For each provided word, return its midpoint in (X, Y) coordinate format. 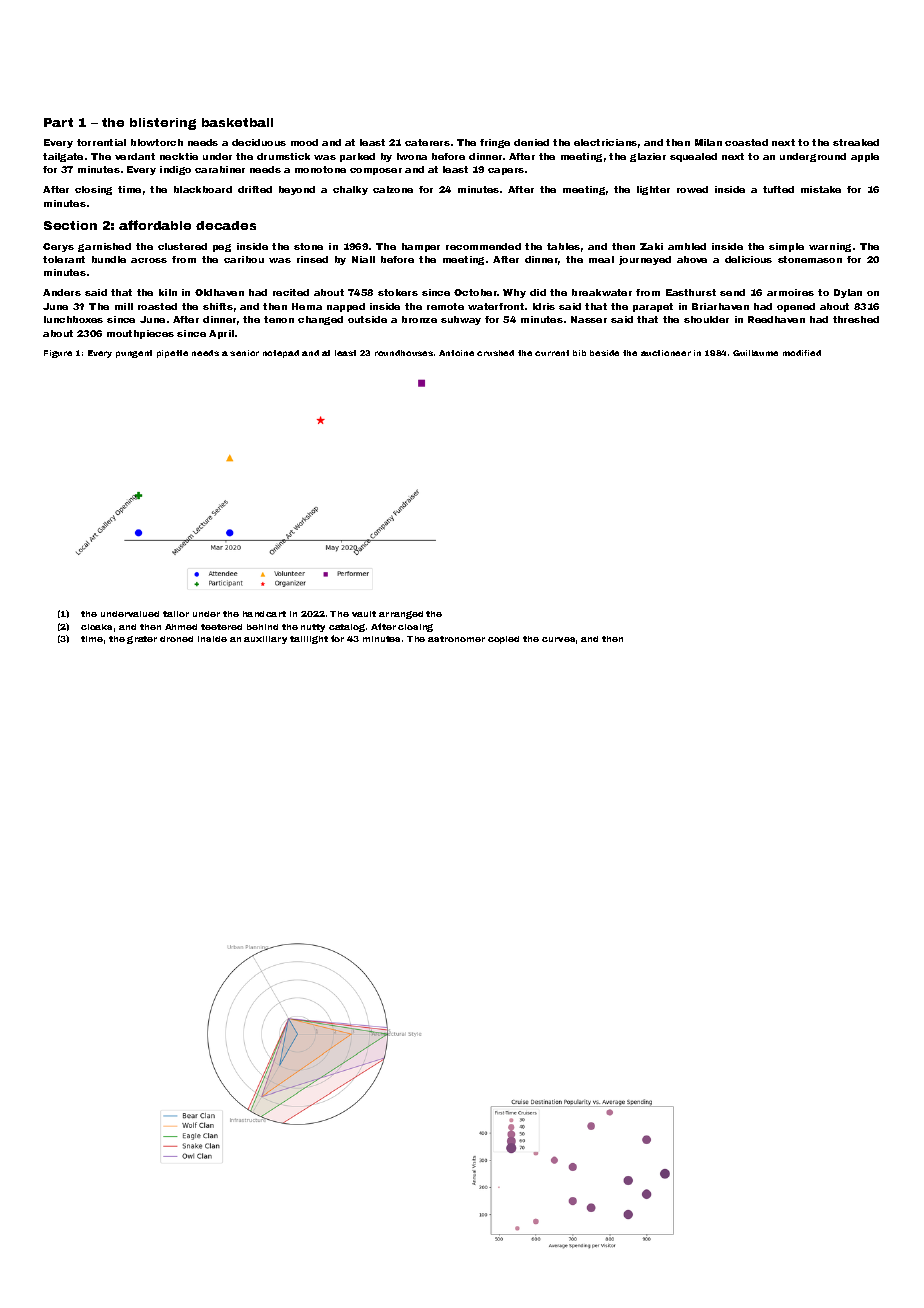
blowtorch (157, 142)
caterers (427, 142)
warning (830, 247)
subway (461, 320)
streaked (856, 142)
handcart (264, 614)
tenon (279, 319)
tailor (176, 614)
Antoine (456, 353)
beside (604, 353)
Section (70, 225)
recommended (483, 246)
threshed (856, 319)
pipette (172, 354)
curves (558, 639)
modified (802, 353)
